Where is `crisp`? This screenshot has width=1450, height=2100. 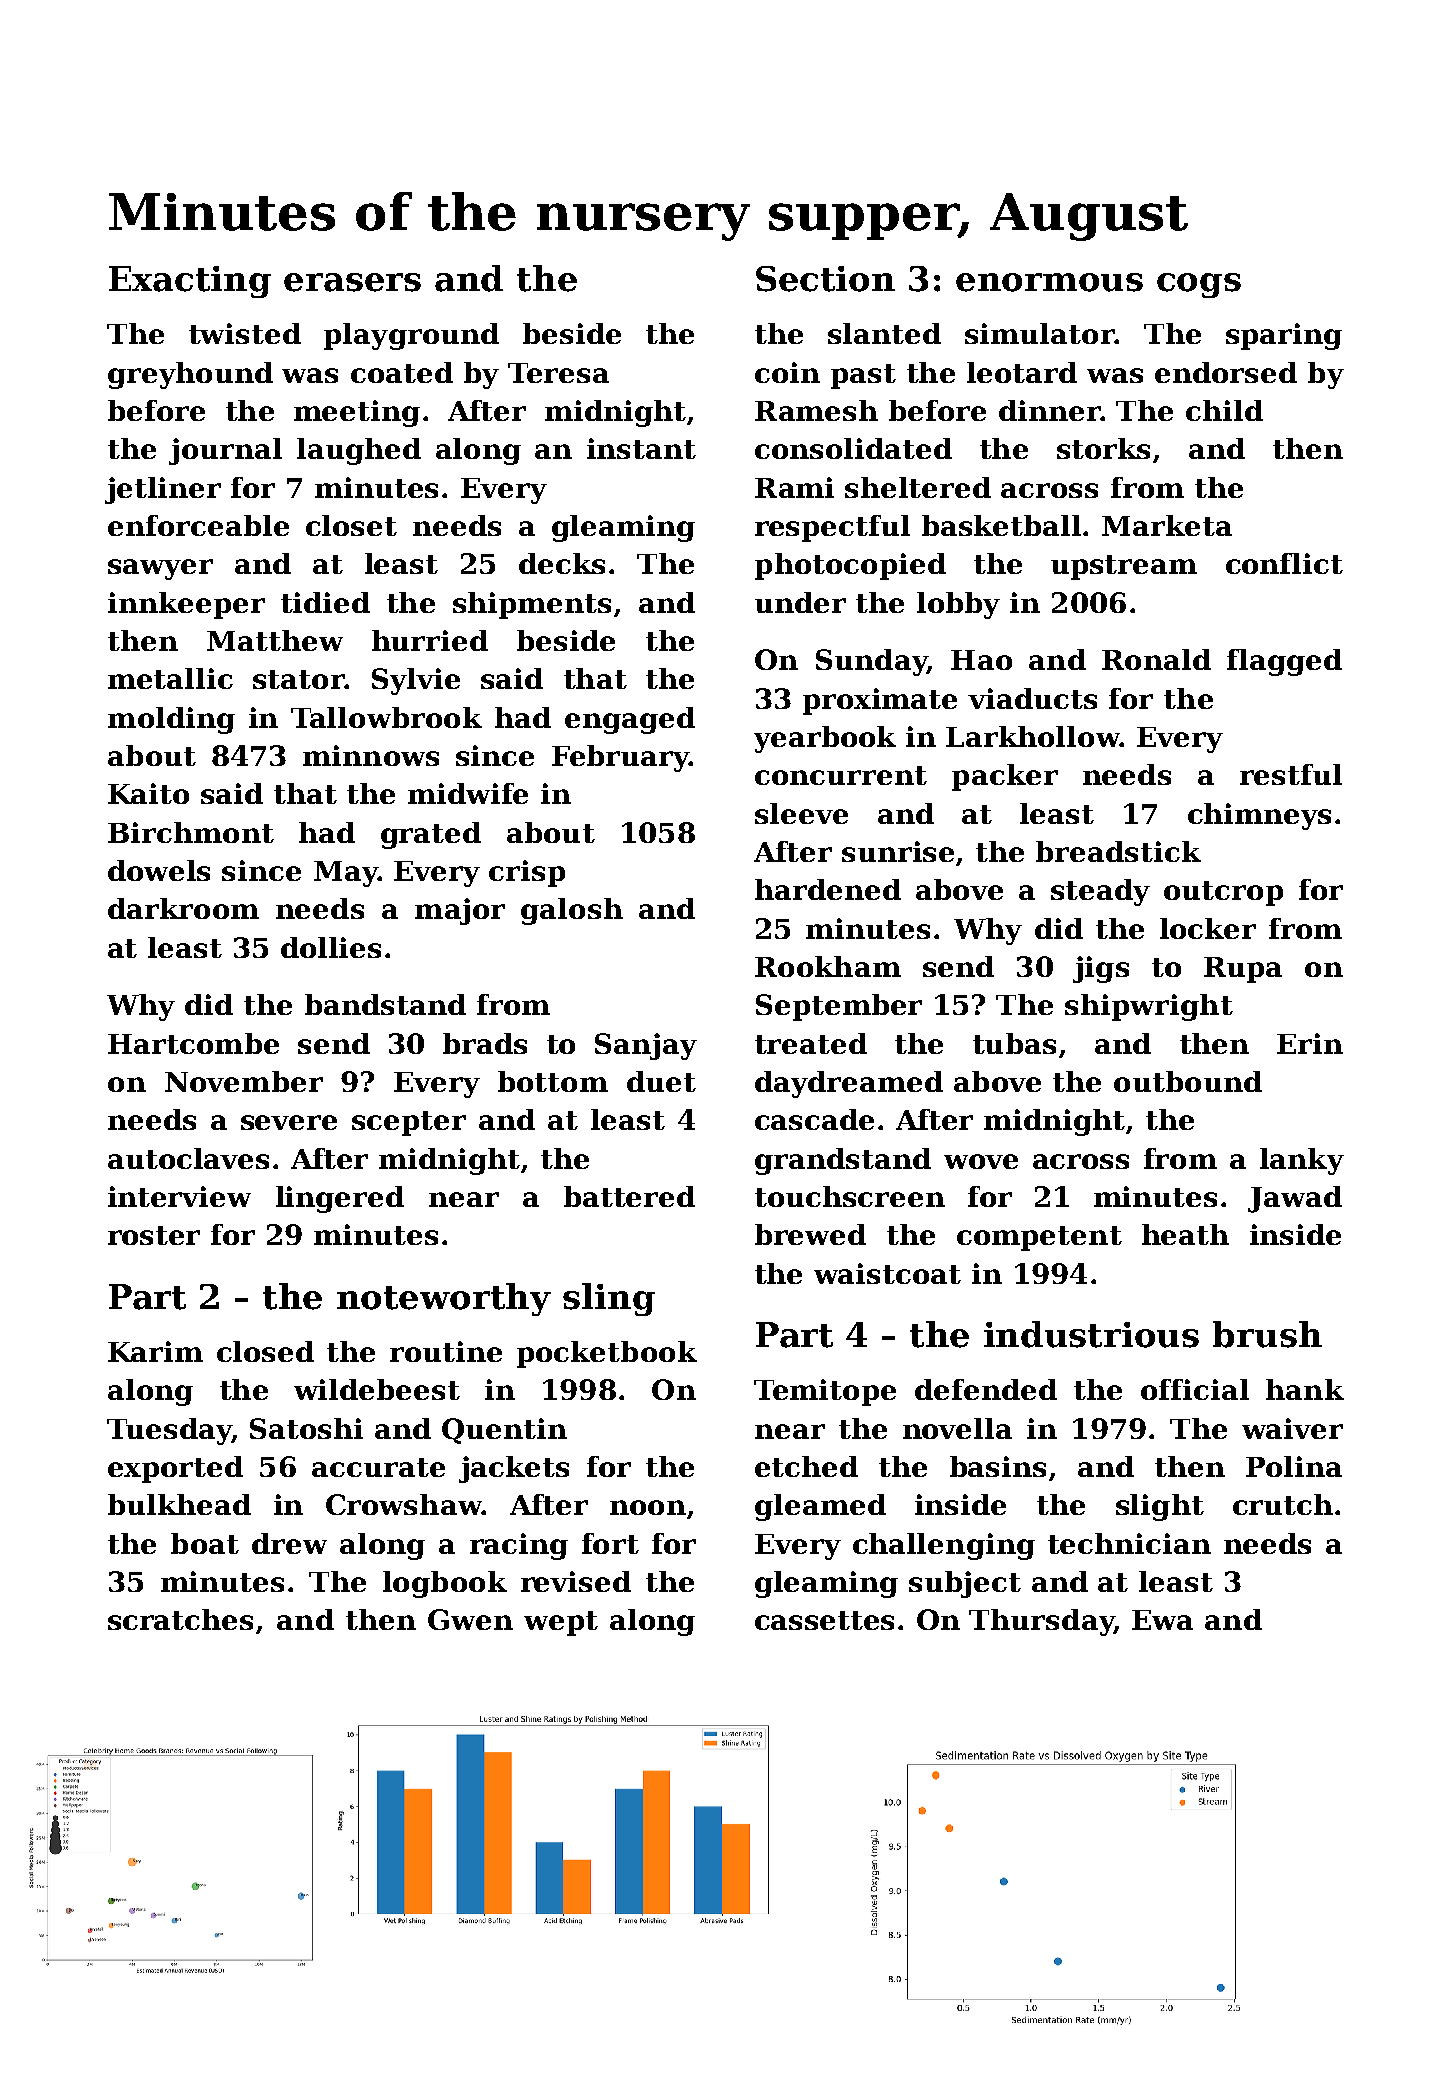 crisp is located at coordinates (527, 873).
